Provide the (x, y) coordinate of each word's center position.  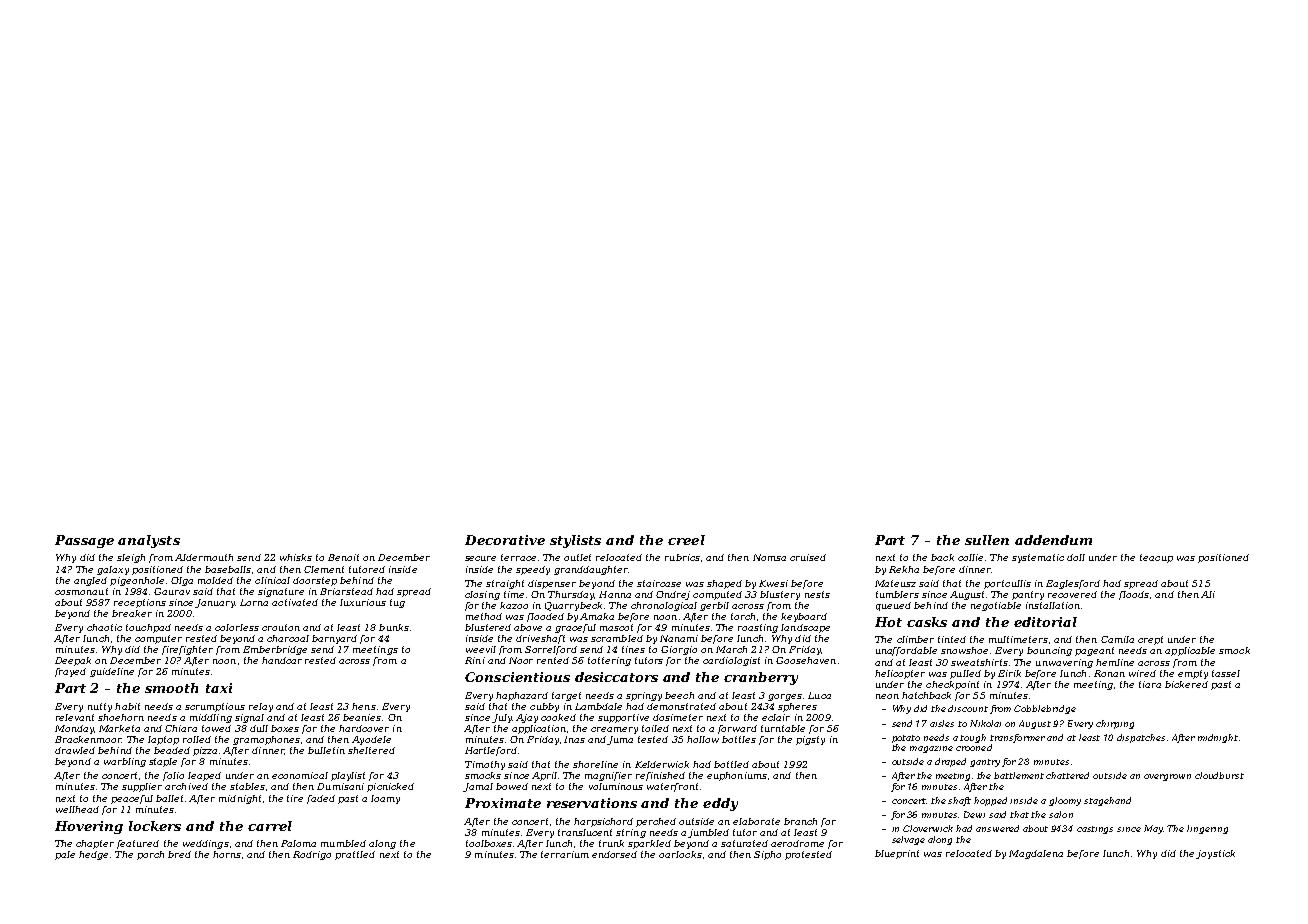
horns (227, 854)
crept (1150, 640)
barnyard (334, 639)
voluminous (616, 786)
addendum (1053, 540)
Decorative (505, 540)
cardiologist (731, 661)
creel (686, 540)
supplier (142, 787)
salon (1061, 814)
